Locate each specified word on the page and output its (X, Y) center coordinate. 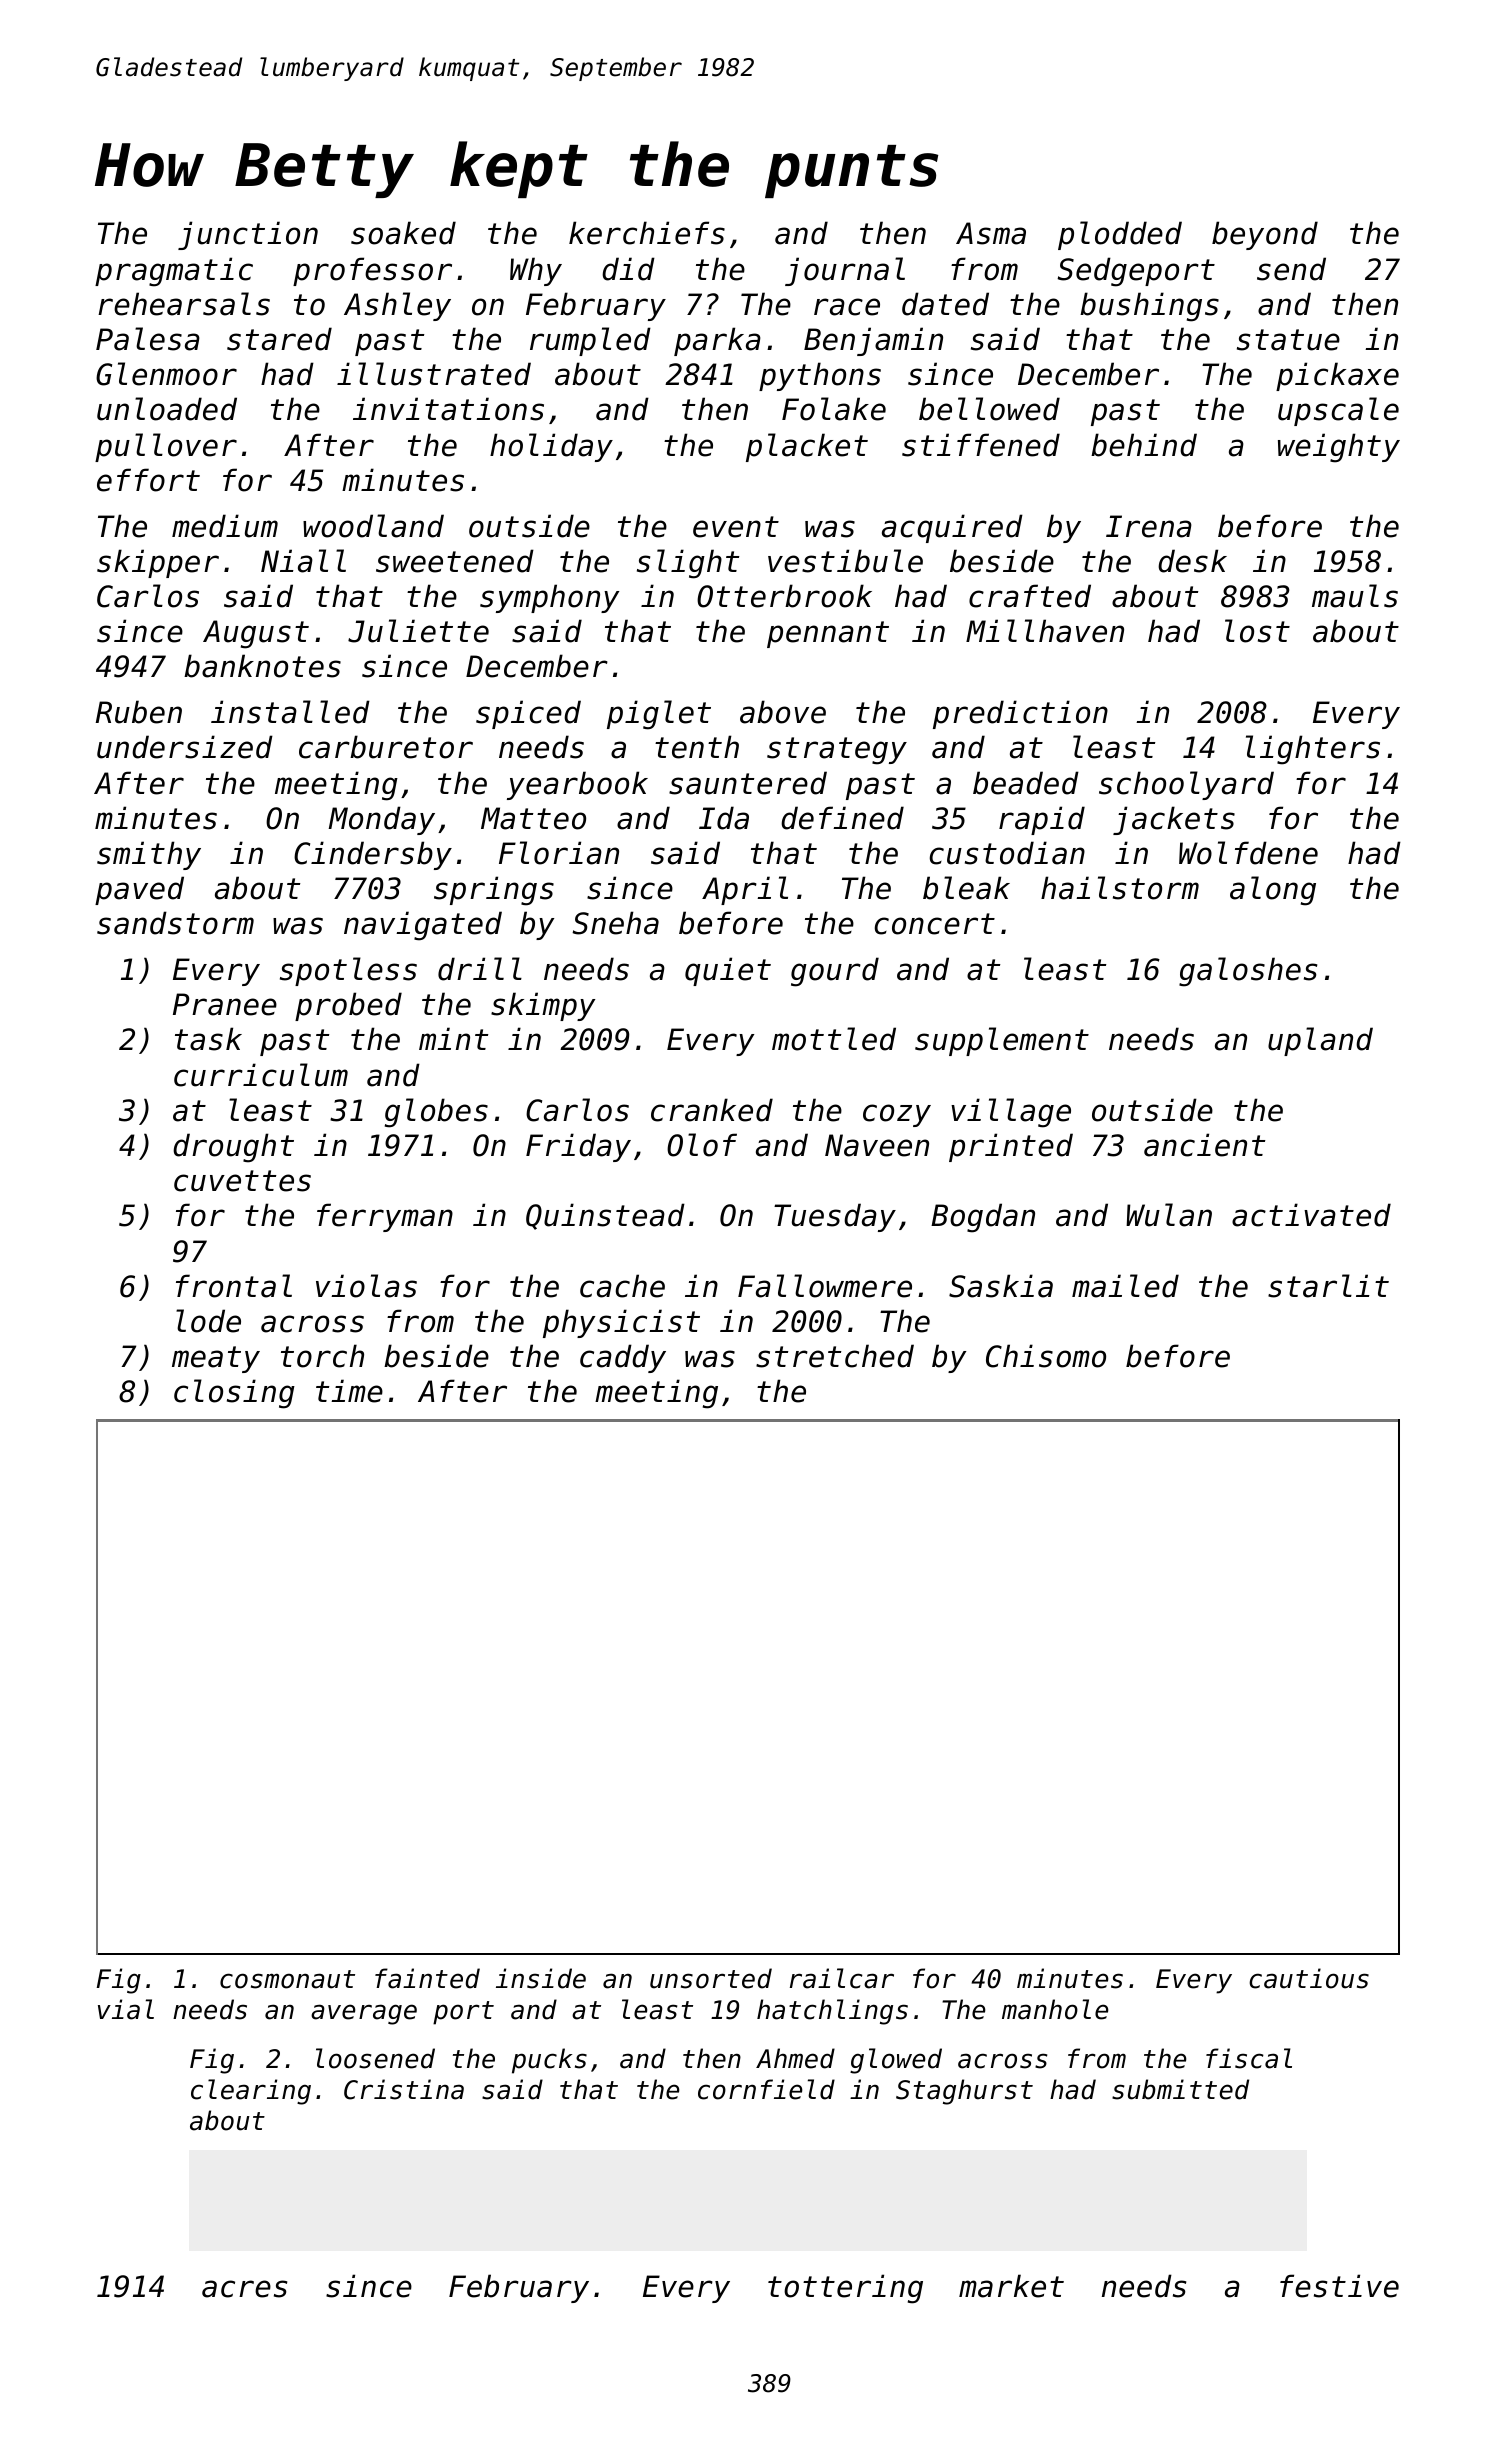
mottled (834, 1039)
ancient (1204, 1145)
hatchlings (832, 2012)
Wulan (1169, 1215)
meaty (216, 1359)
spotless (348, 971)
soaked (403, 233)
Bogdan (983, 1218)
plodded (1120, 235)
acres (244, 2289)
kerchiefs (647, 233)
